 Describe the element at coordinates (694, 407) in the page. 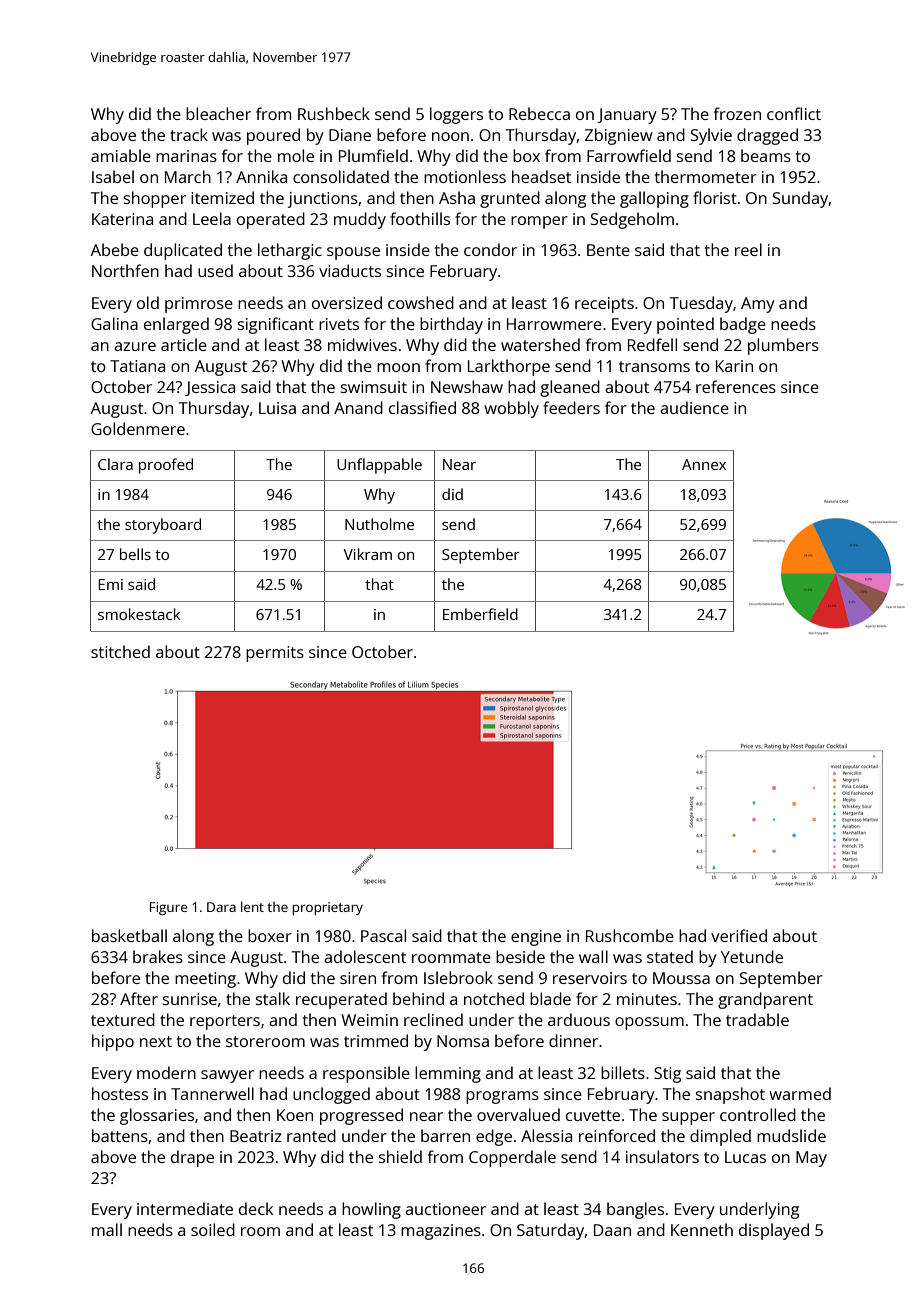

I see `audience` at that location.
